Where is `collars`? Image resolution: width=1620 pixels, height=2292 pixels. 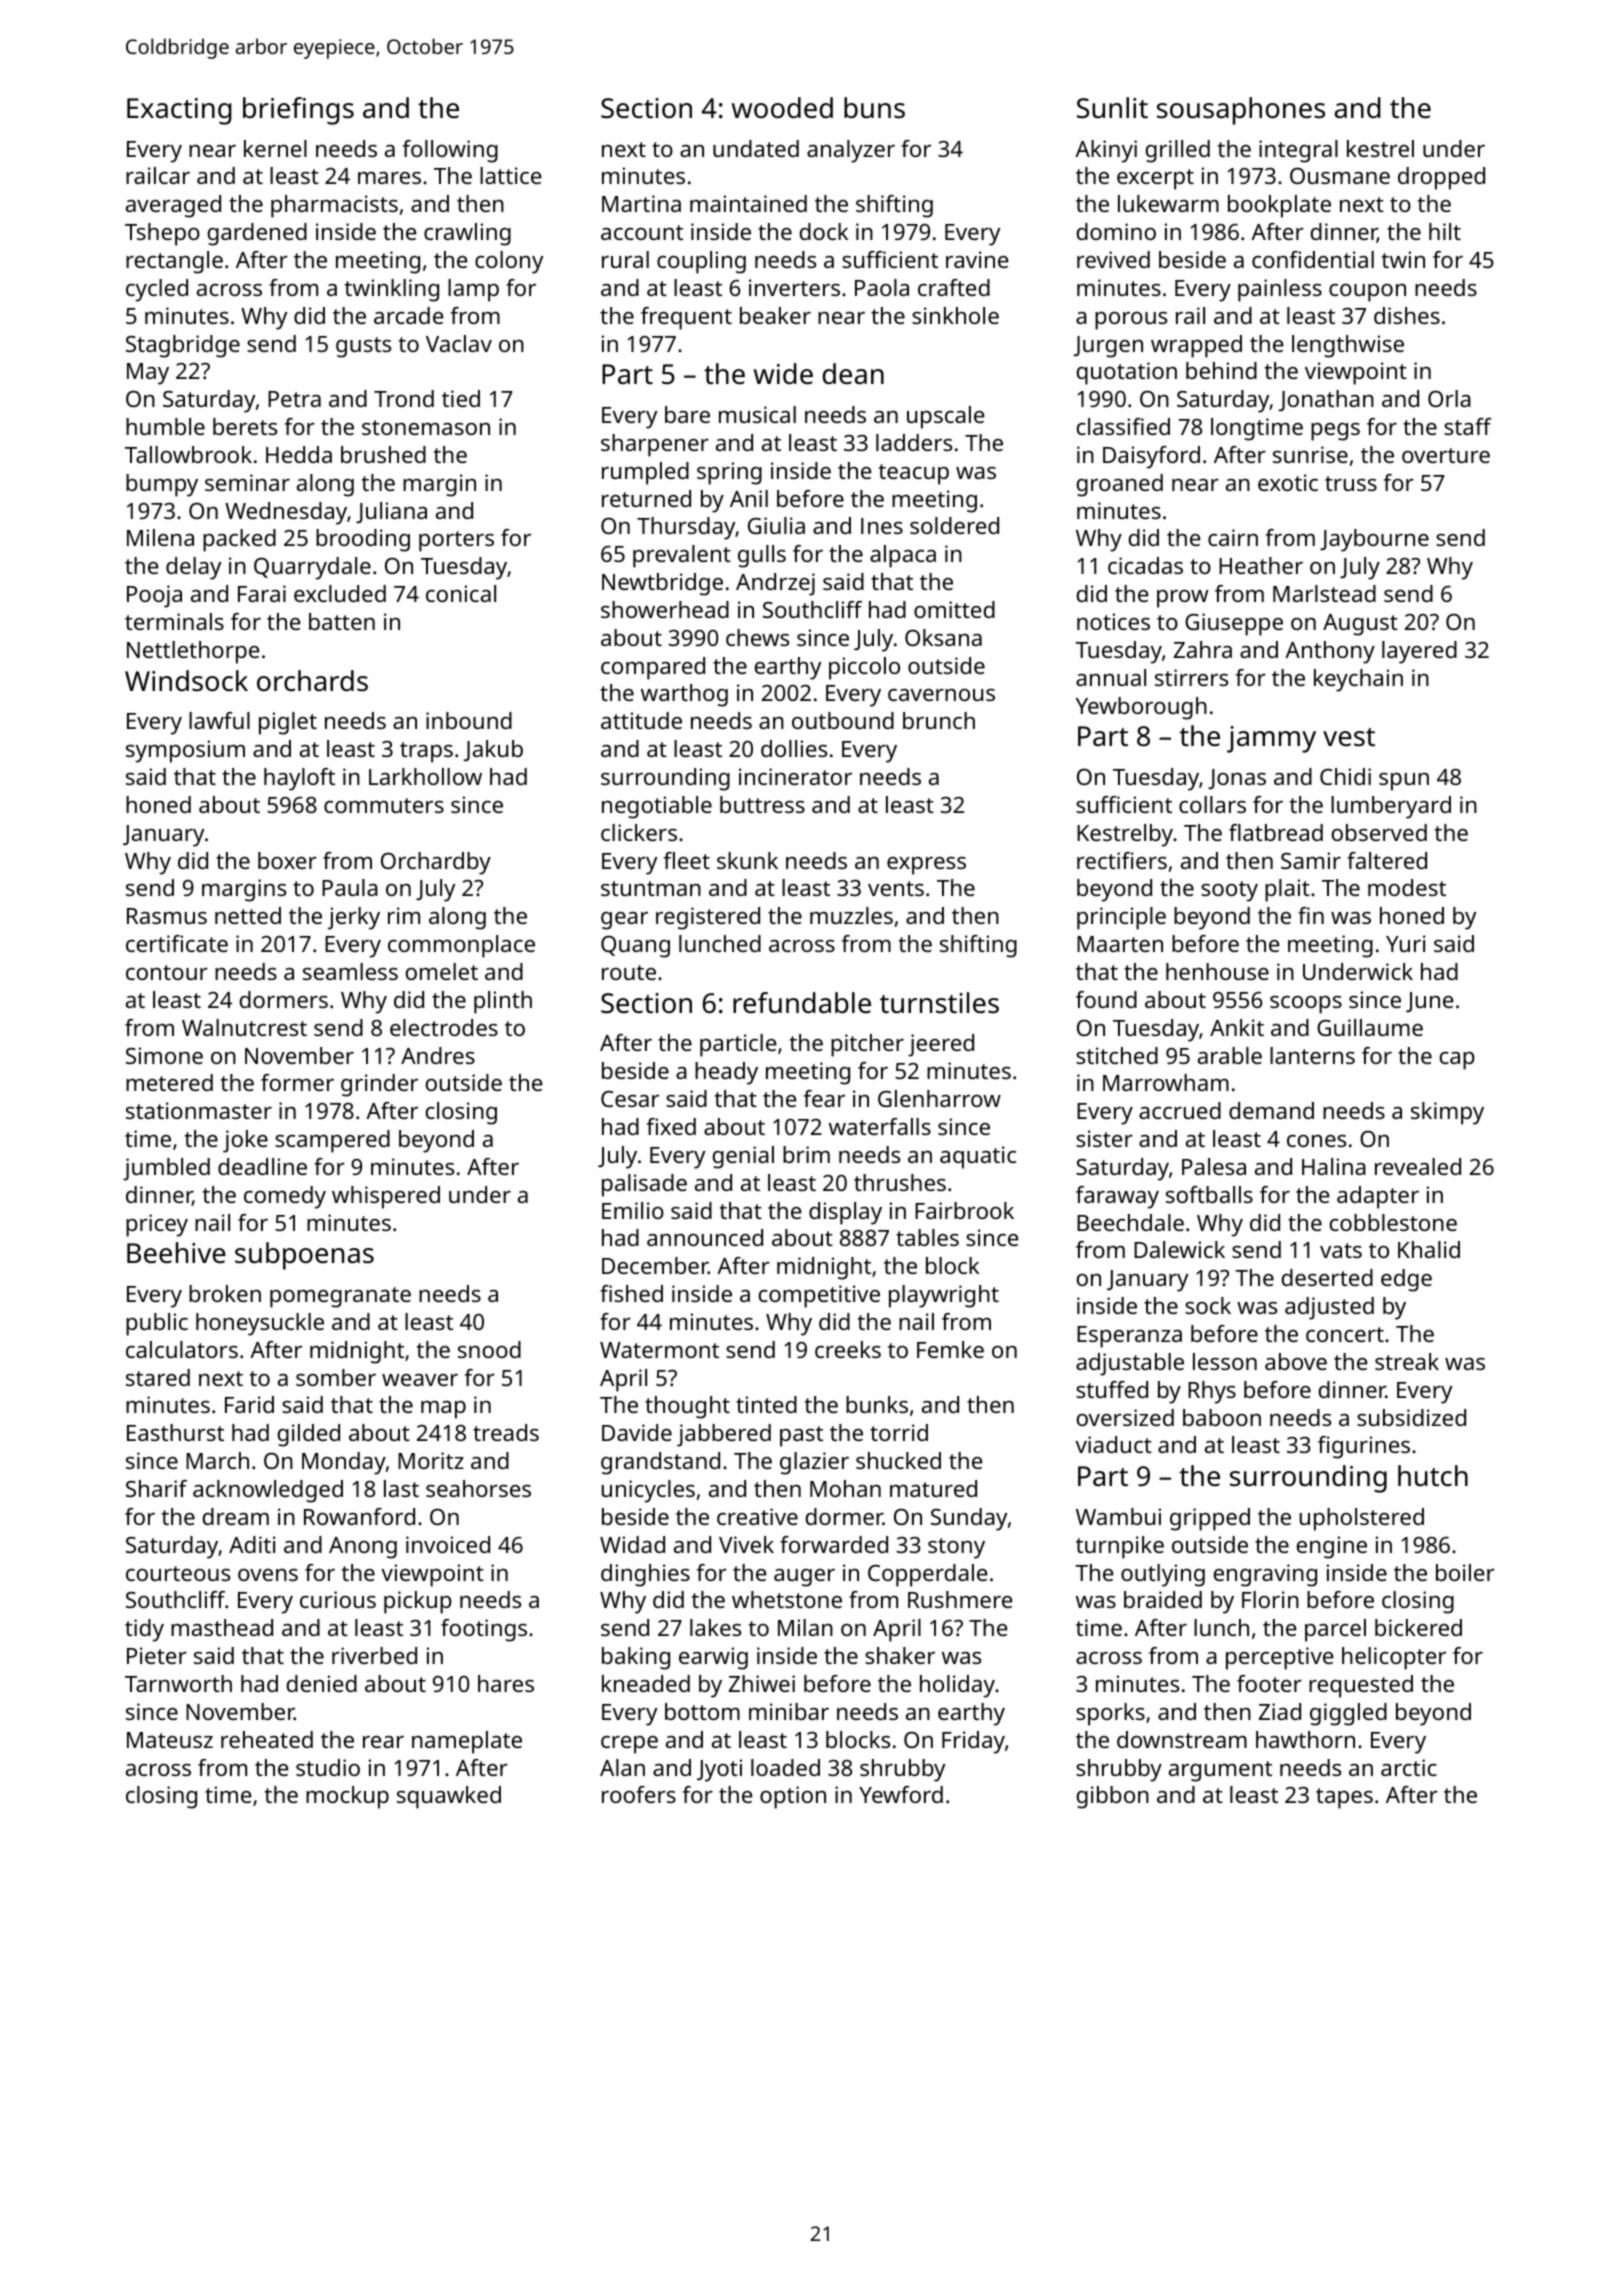
collars is located at coordinates (1212, 804).
